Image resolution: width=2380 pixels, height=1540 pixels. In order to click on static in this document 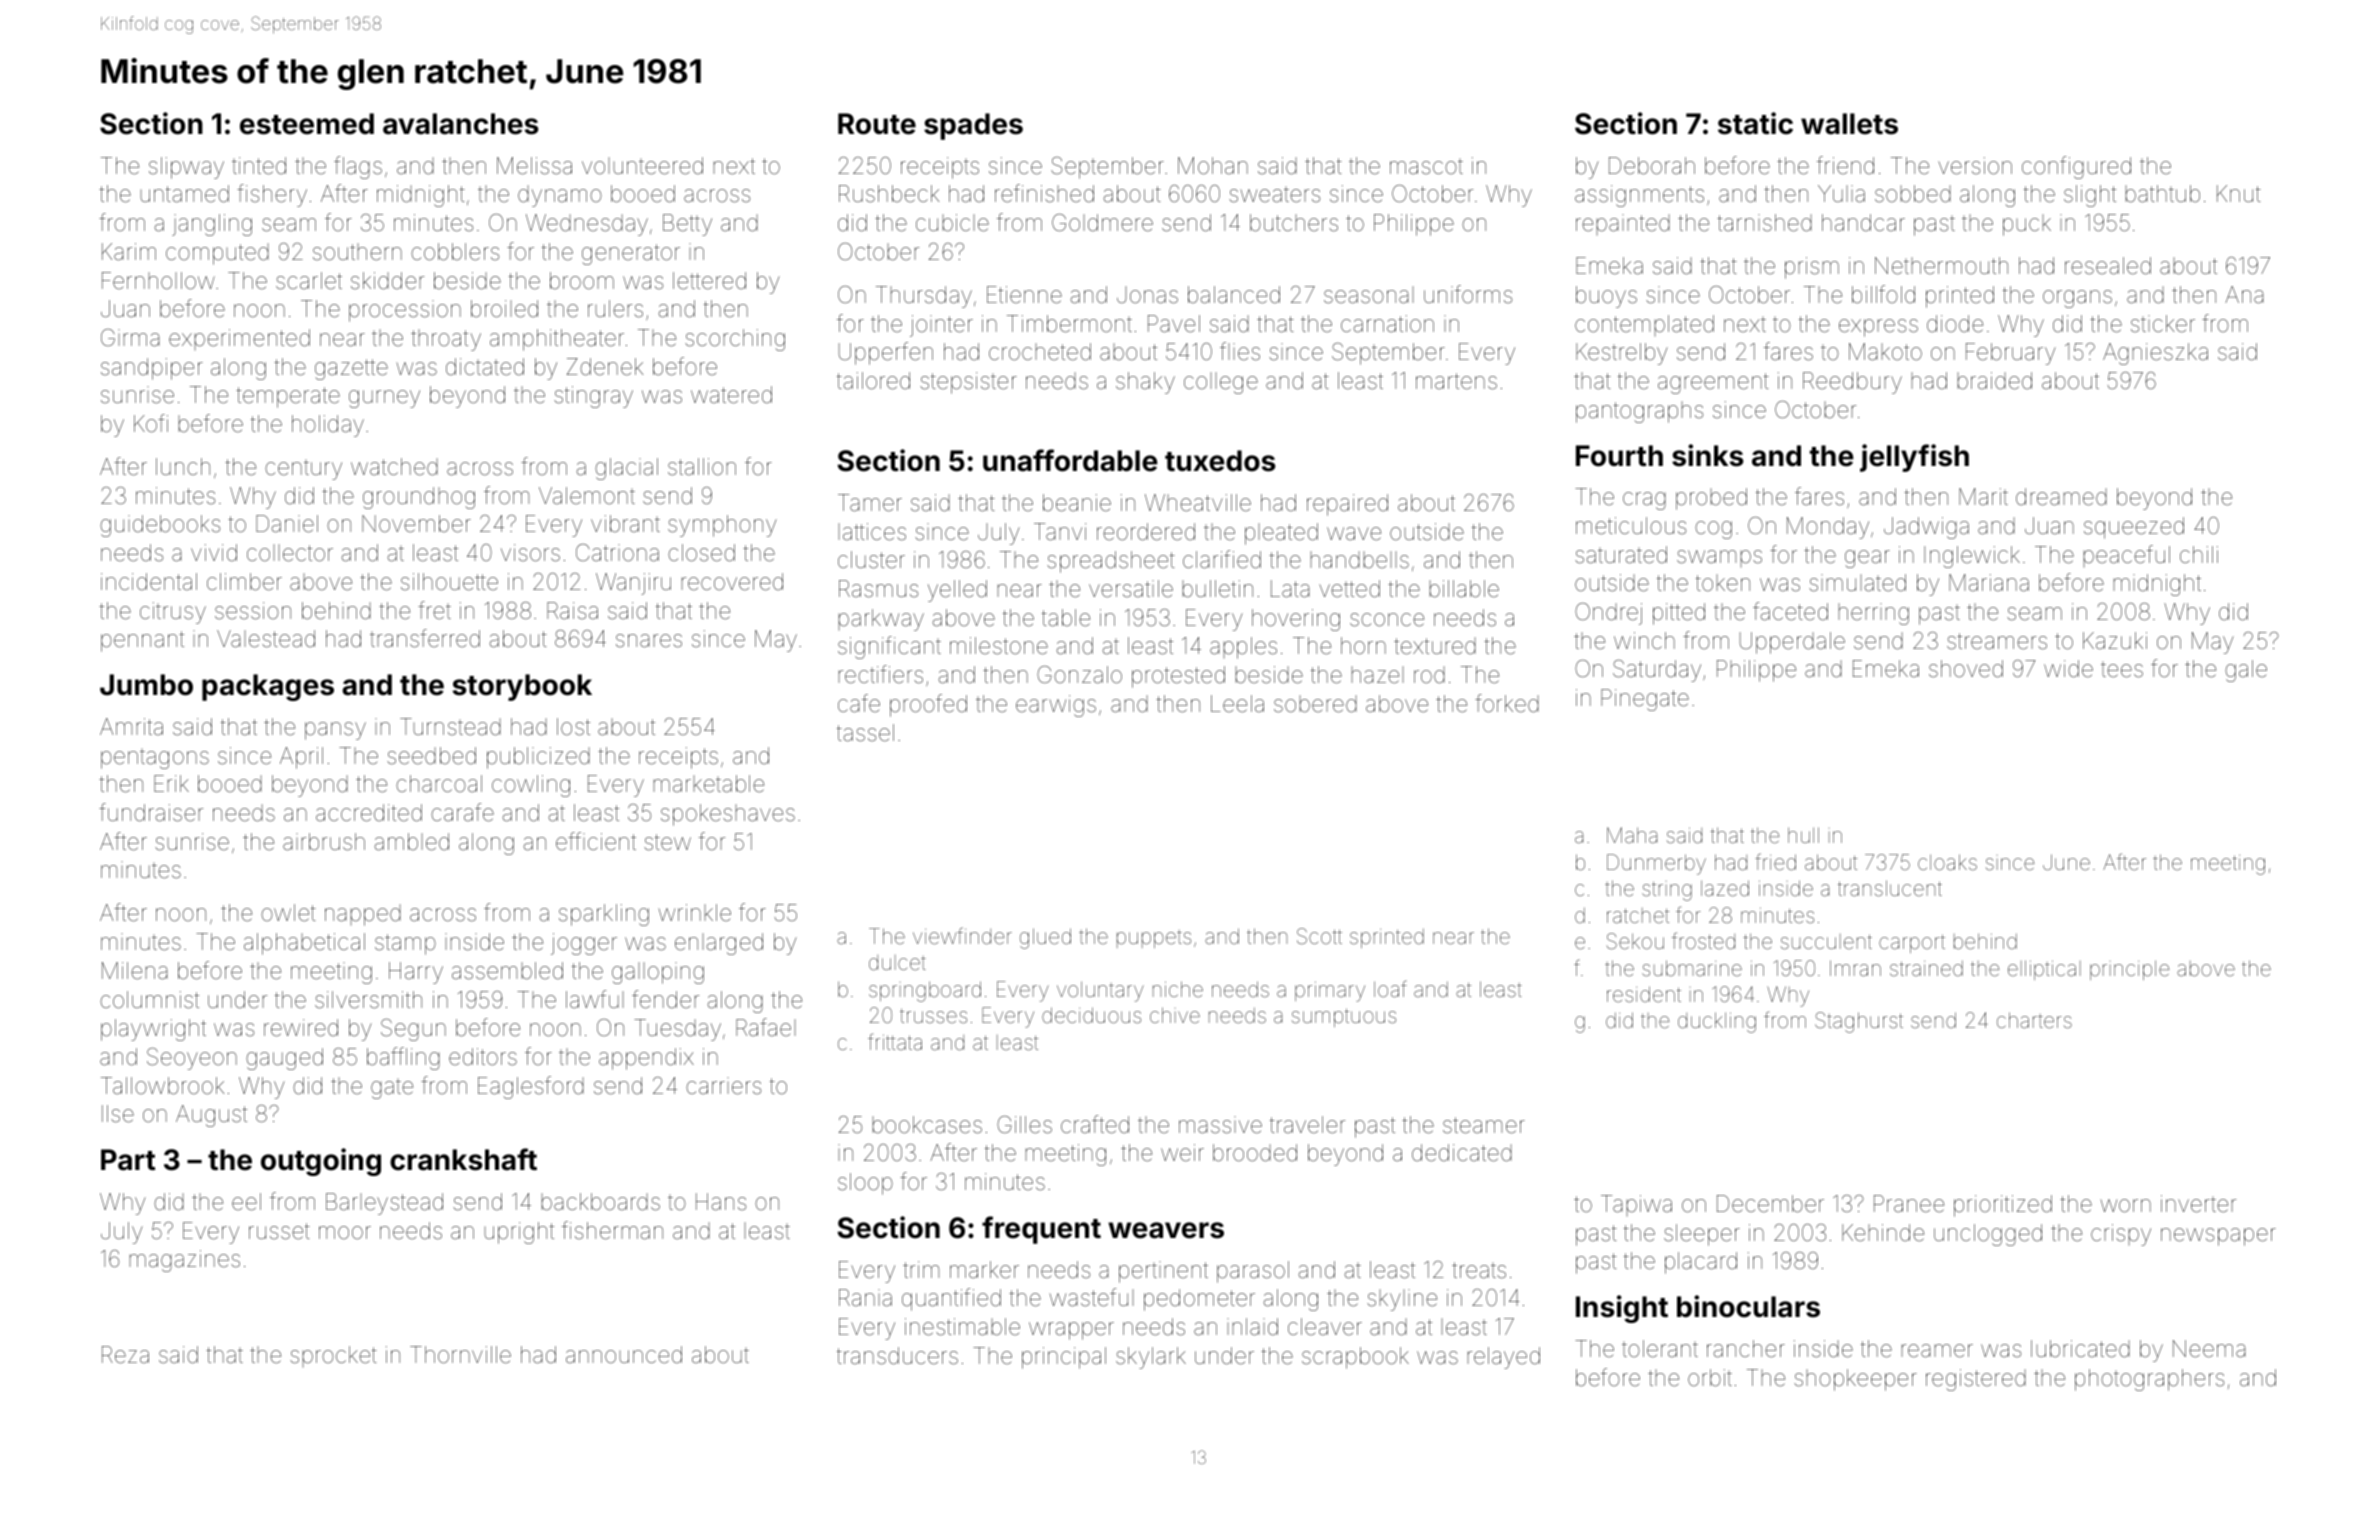, I will do `click(1755, 123)`.
